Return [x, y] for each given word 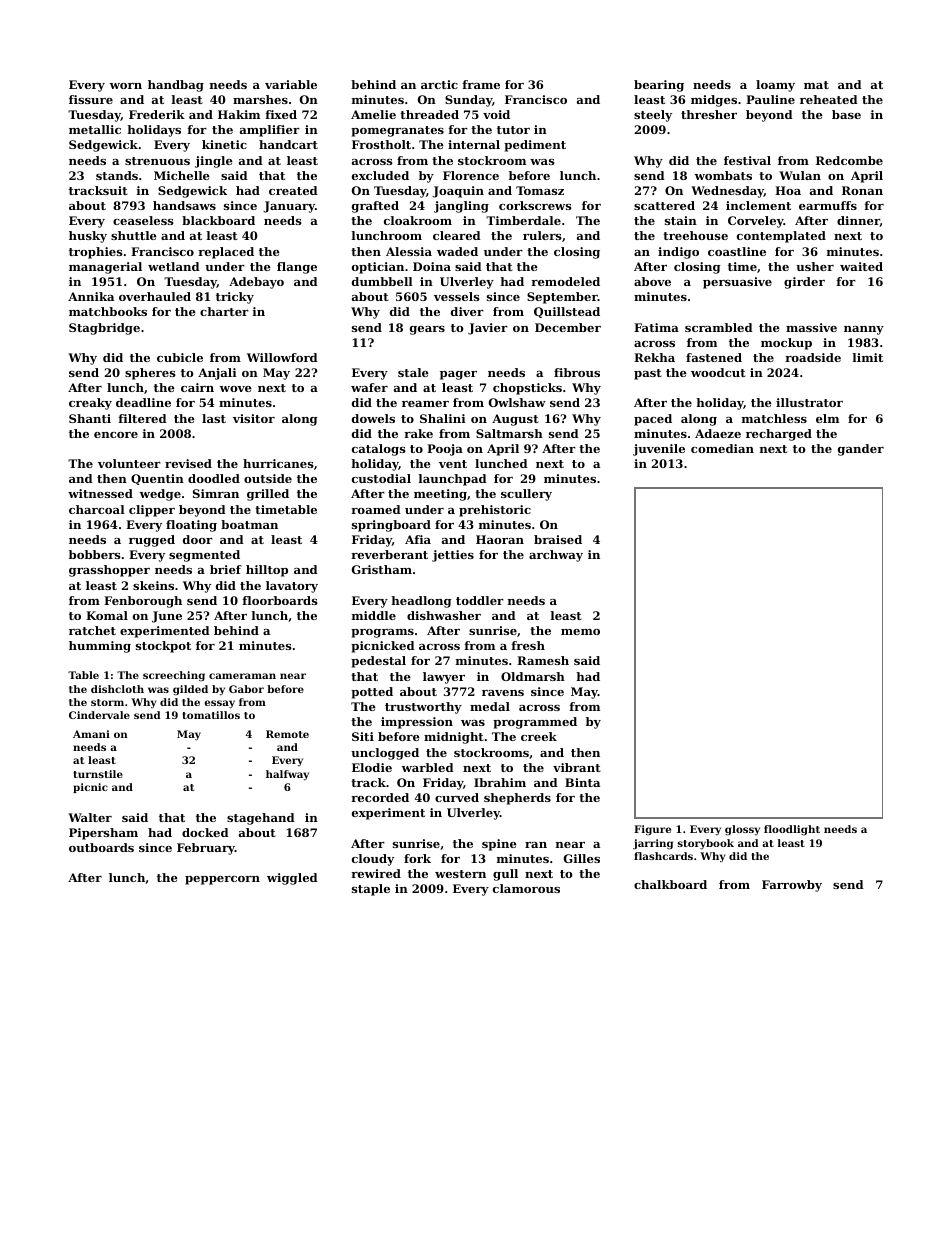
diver [467, 311]
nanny [864, 330]
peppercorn [222, 880]
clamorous [526, 888]
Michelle [182, 175]
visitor [254, 418]
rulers [542, 235]
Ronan [862, 190]
